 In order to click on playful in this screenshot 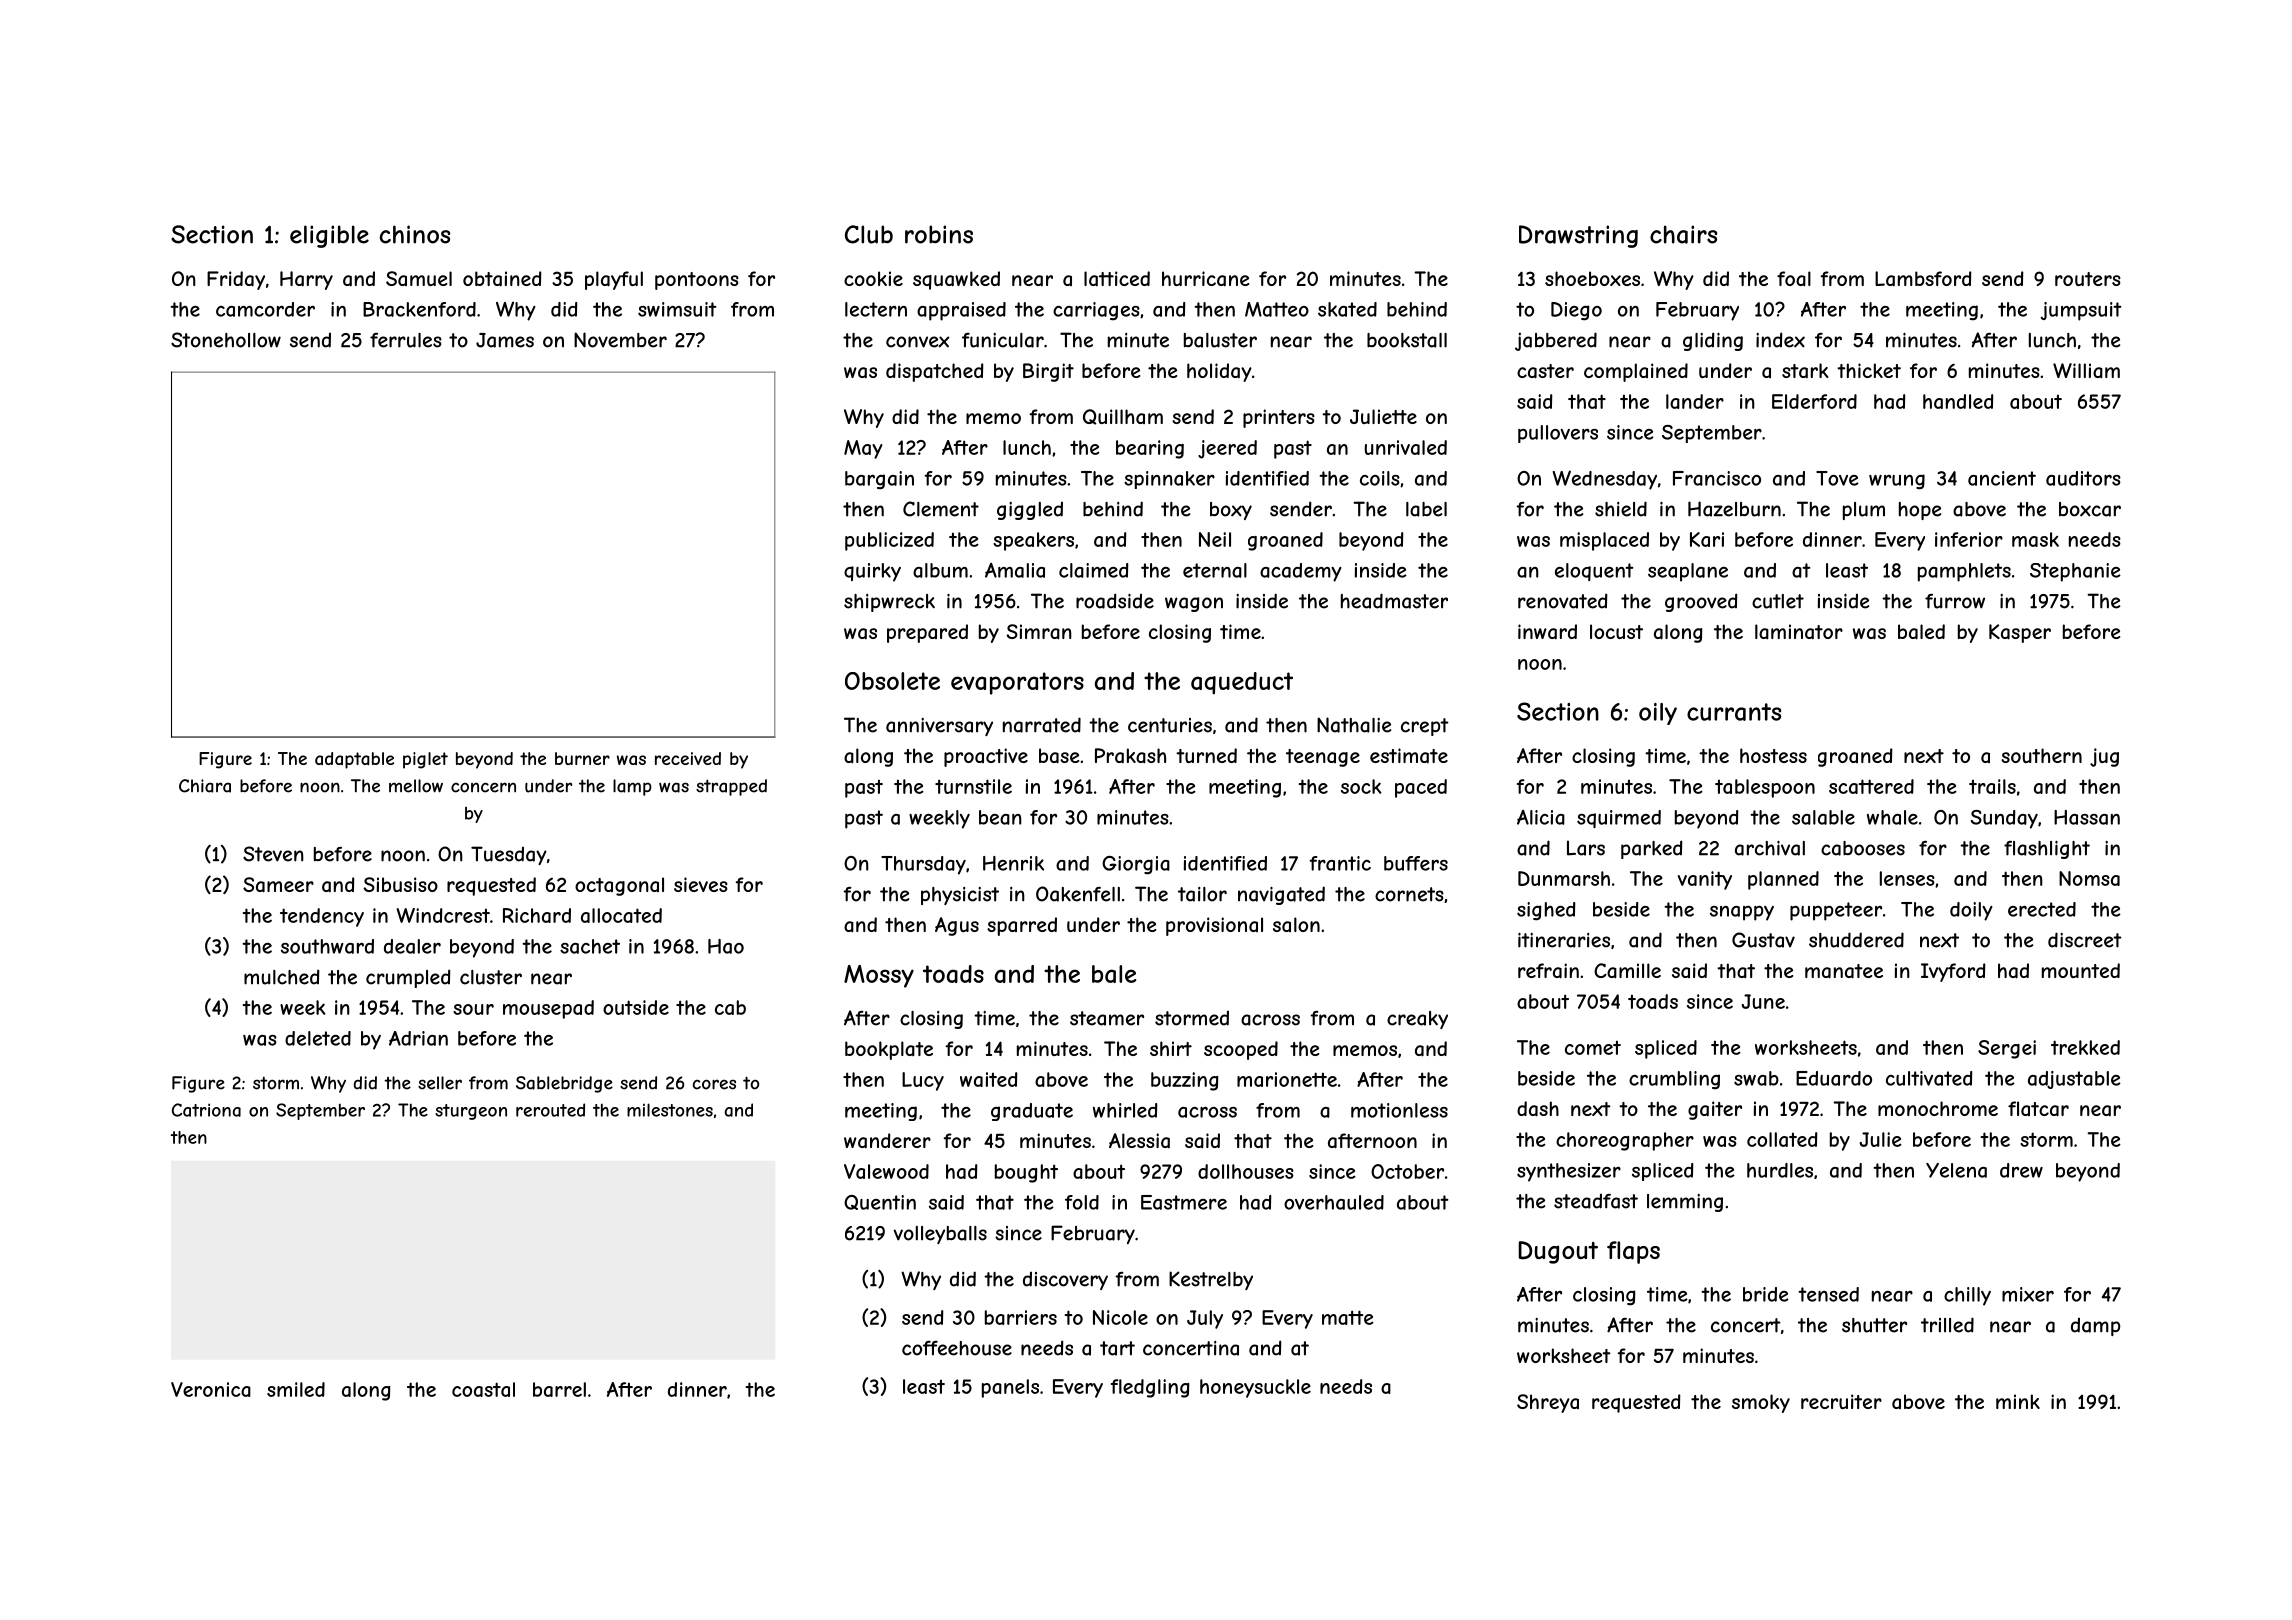, I will do `click(614, 280)`.
